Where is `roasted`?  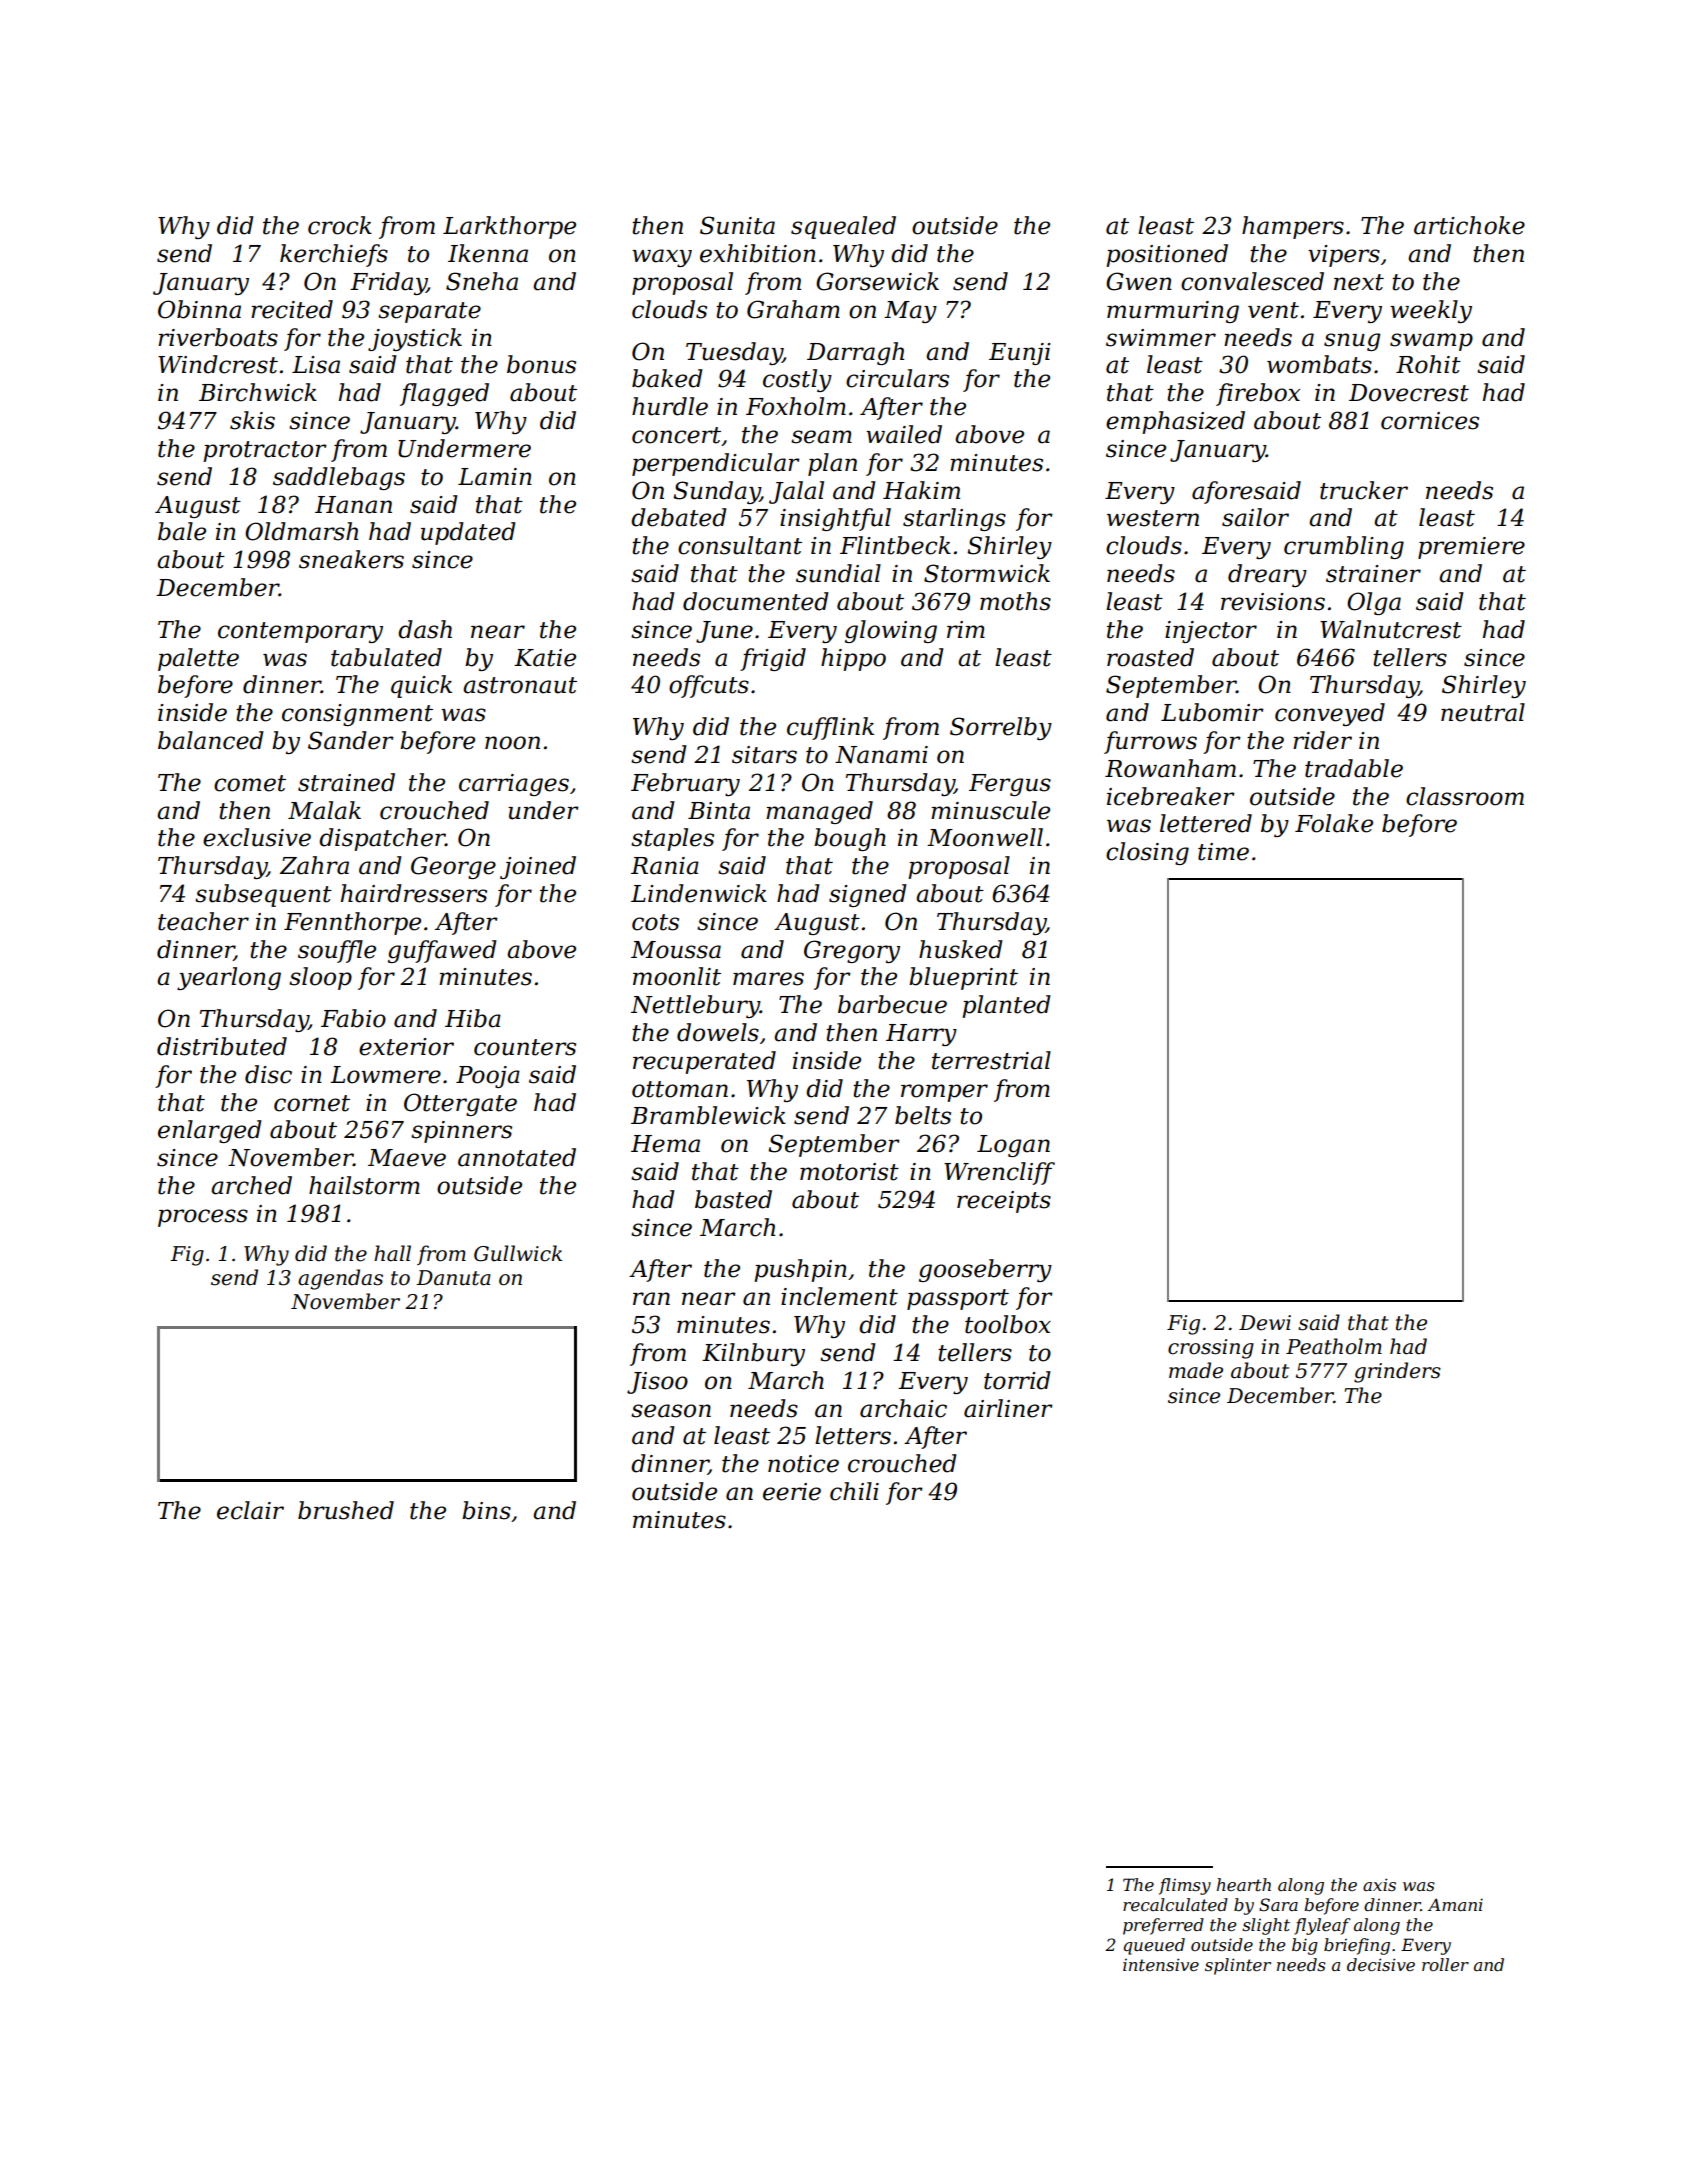 roasted is located at coordinates (1150, 657).
